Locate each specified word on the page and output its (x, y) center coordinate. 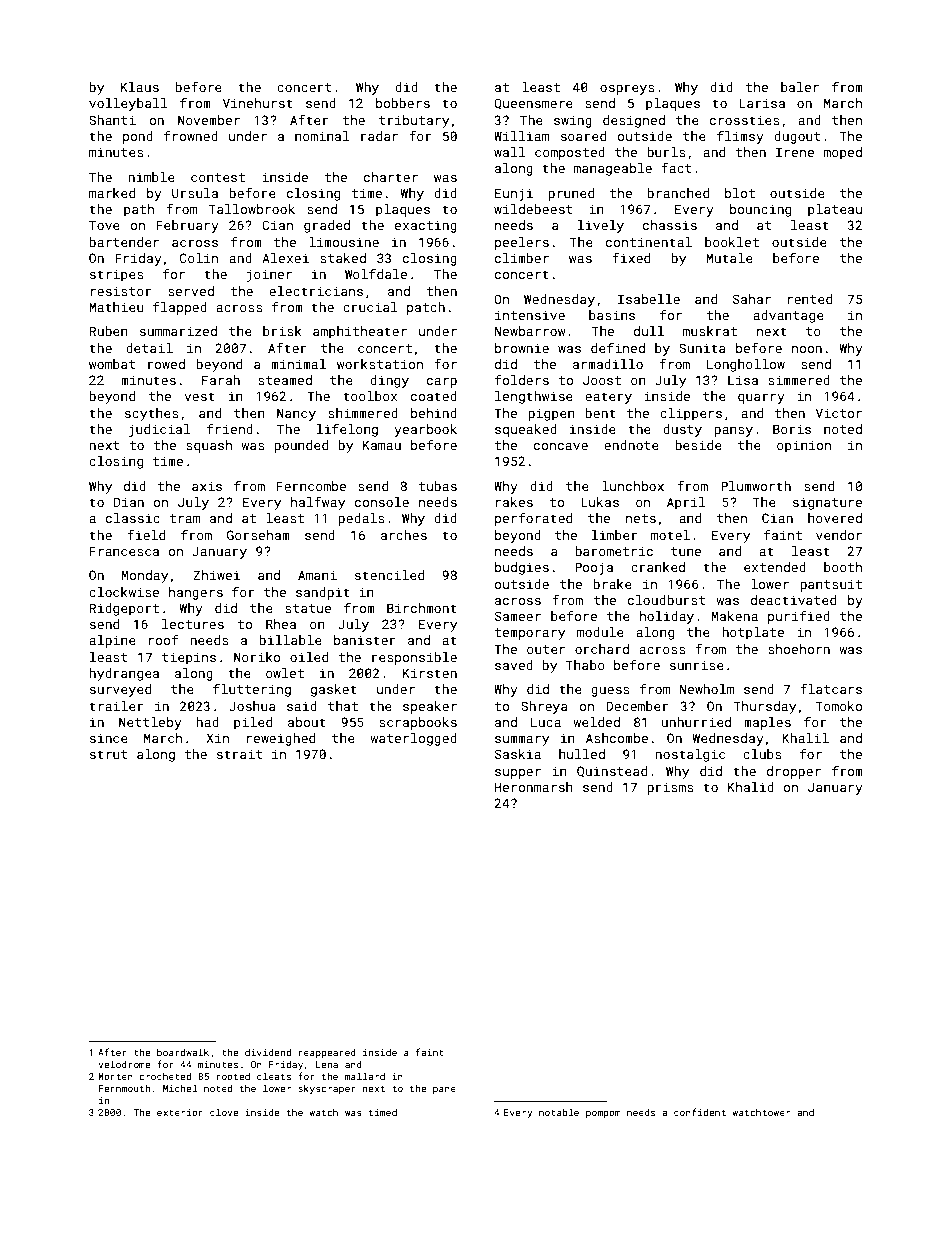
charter (391, 177)
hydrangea (124, 674)
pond (138, 137)
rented (809, 299)
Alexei (285, 258)
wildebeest (533, 209)
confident (700, 1112)
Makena (735, 616)
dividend (268, 1052)
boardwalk (183, 1052)
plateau (835, 210)
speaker (430, 707)
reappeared (327, 1053)
